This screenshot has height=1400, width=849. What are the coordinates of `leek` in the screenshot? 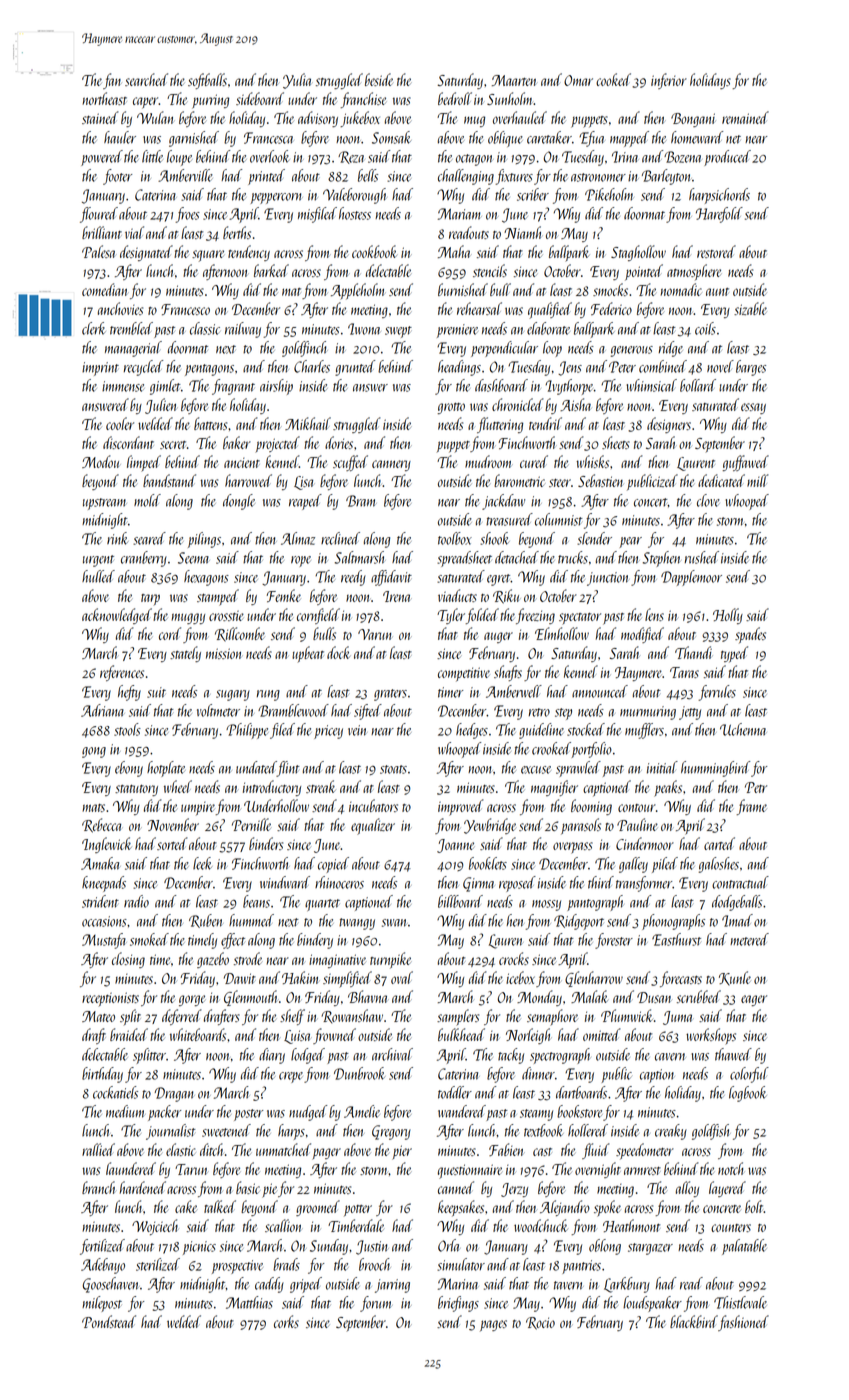 It's located at (202, 863).
